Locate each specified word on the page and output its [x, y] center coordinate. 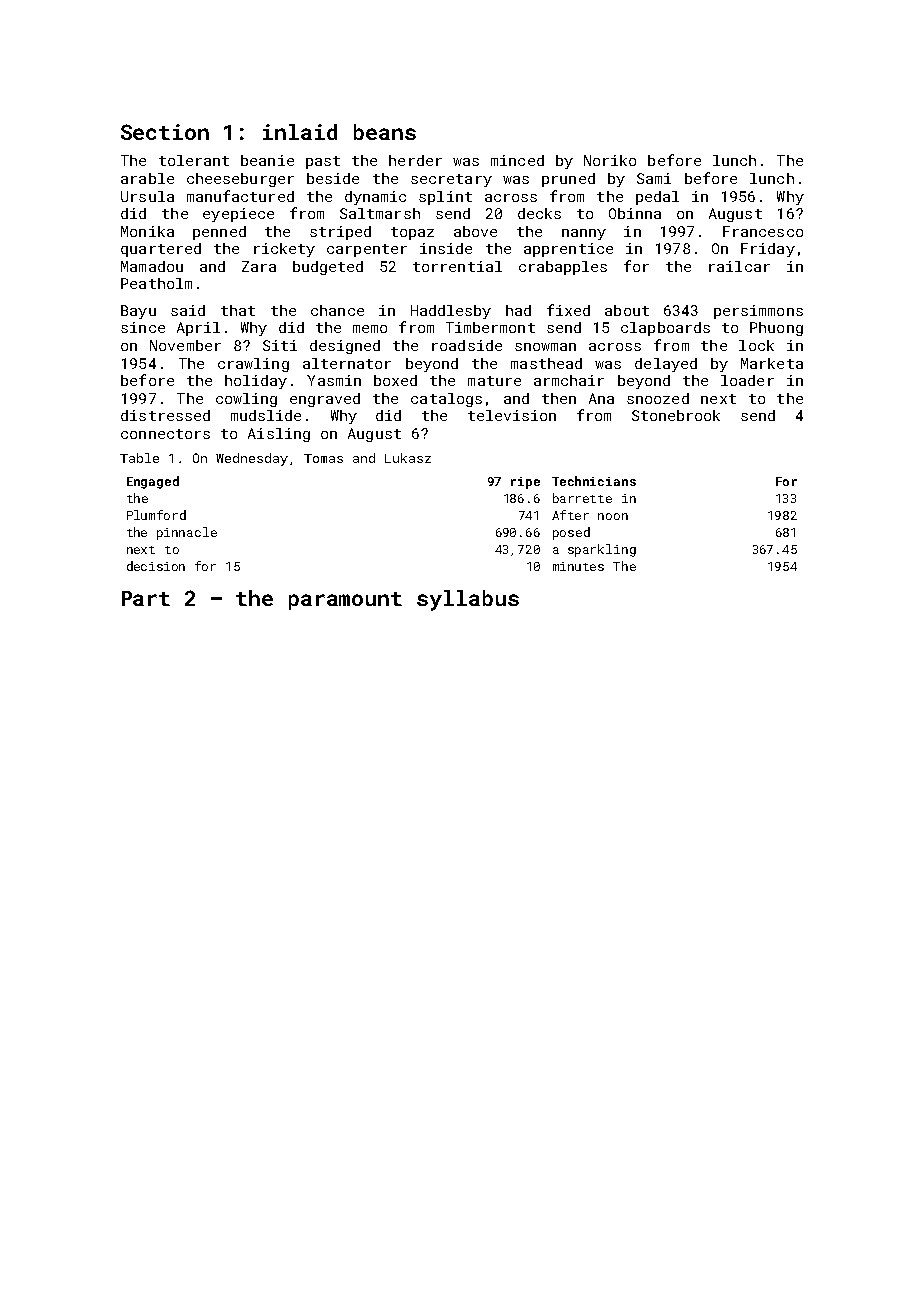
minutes [578, 566]
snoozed [658, 398]
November [185, 345]
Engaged [153, 482]
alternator [347, 363]
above [475, 231]
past [323, 162]
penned [219, 233]
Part [146, 598]
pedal [657, 198]
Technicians [594, 481]
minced [517, 160]
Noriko [610, 160]
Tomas [323, 458]
